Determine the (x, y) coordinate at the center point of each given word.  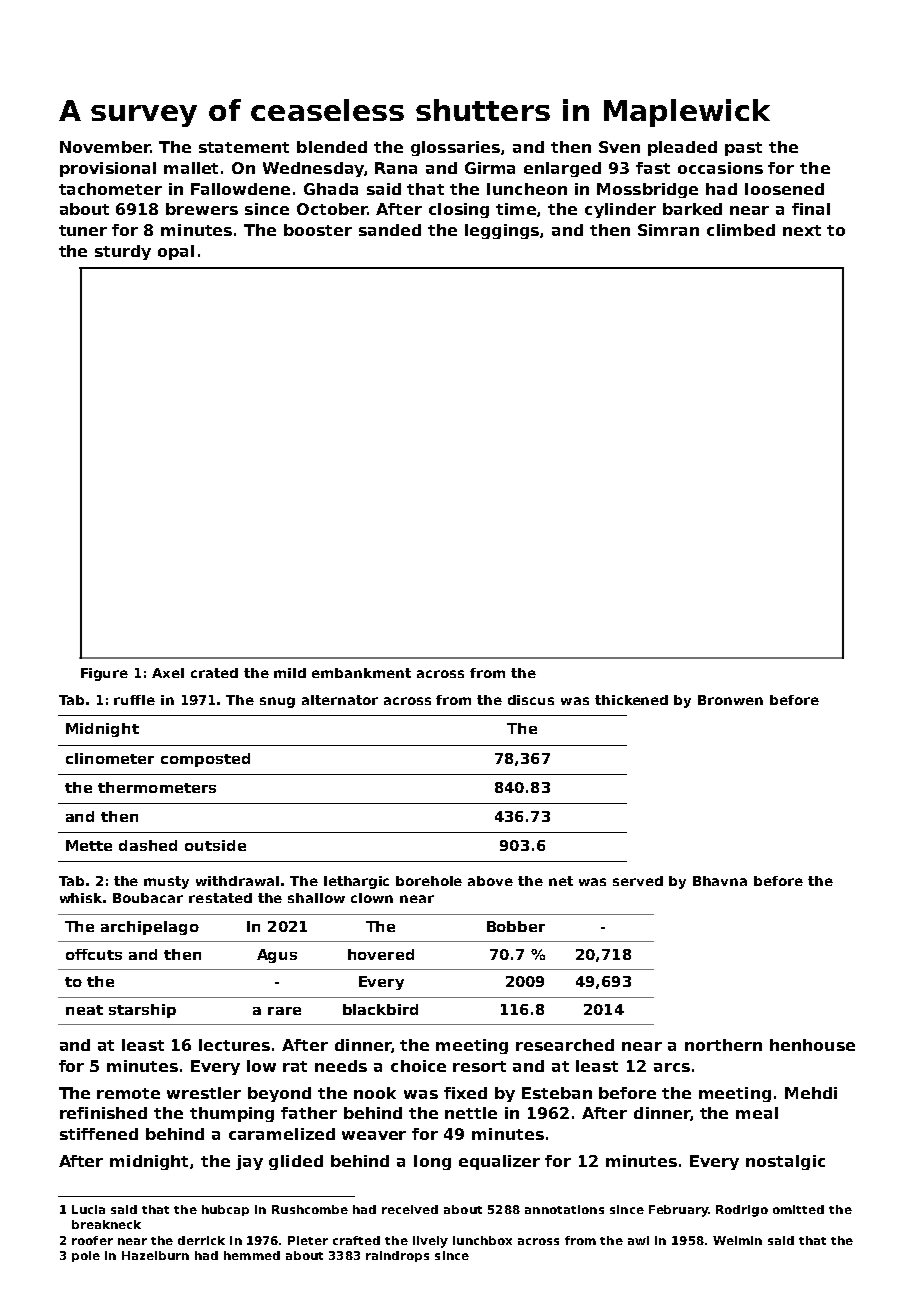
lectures (234, 1045)
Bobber (516, 926)
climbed (741, 230)
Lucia (88, 1209)
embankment (361, 673)
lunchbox (482, 1240)
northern (723, 1045)
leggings (502, 231)
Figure (104, 674)
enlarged (562, 169)
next (802, 230)
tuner (83, 230)
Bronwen (730, 700)
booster (318, 230)
